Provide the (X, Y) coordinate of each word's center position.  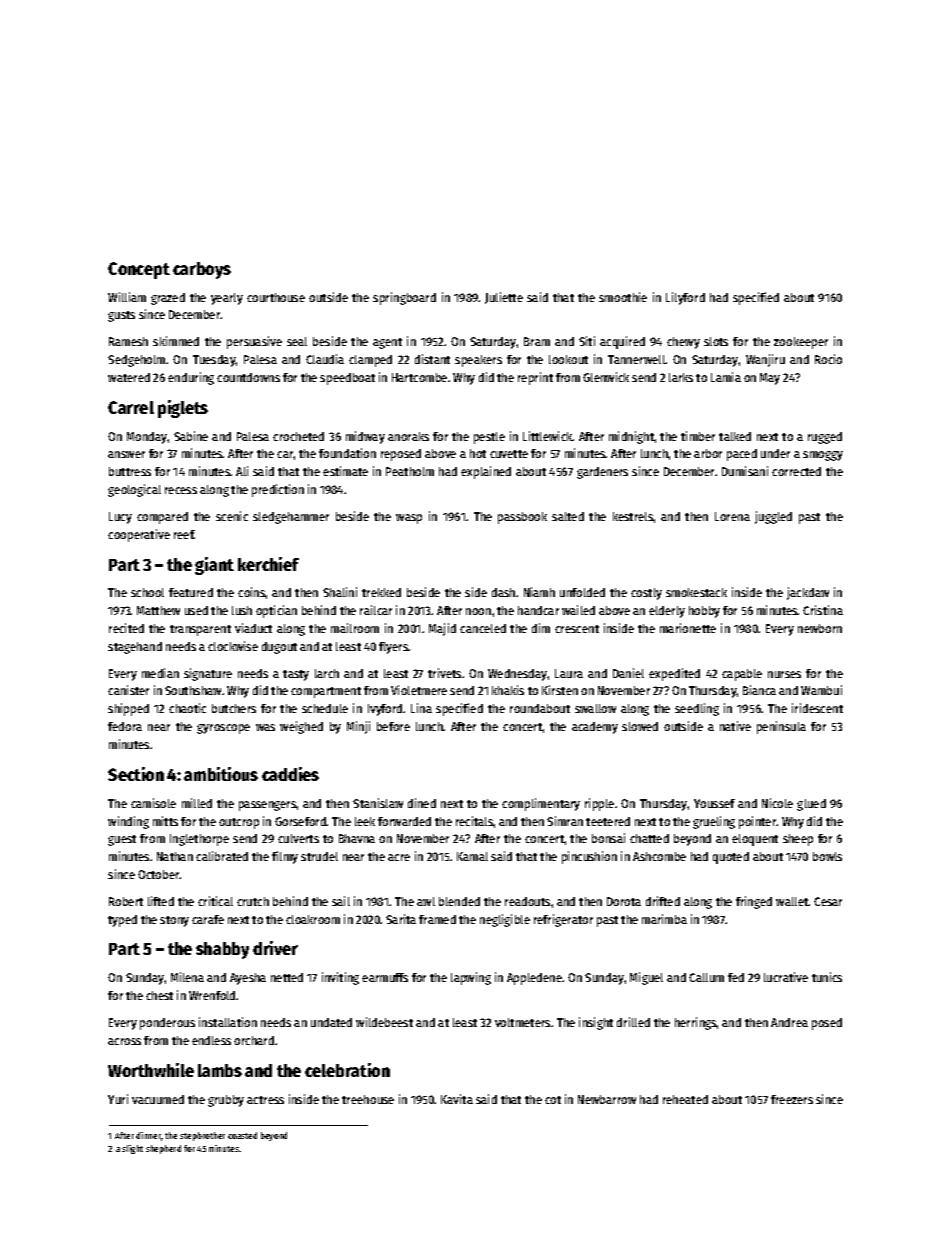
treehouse (368, 1099)
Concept (139, 270)
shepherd (163, 1149)
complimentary (541, 804)
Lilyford (685, 298)
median (160, 673)
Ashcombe (659, 856)
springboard (404, 298)
